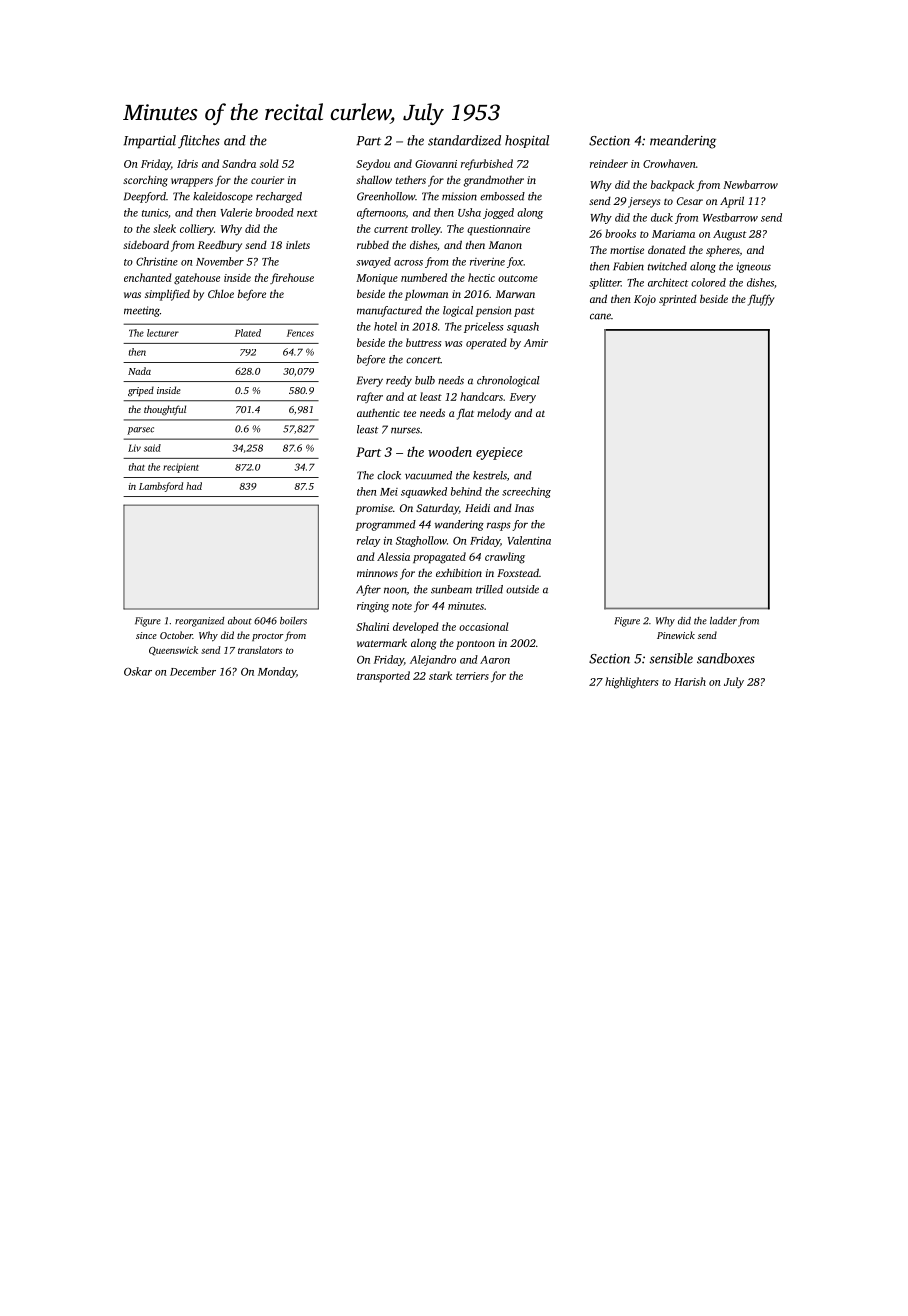 The image size is (908, 1316). I want to click on hospital, so click(527, 141).
